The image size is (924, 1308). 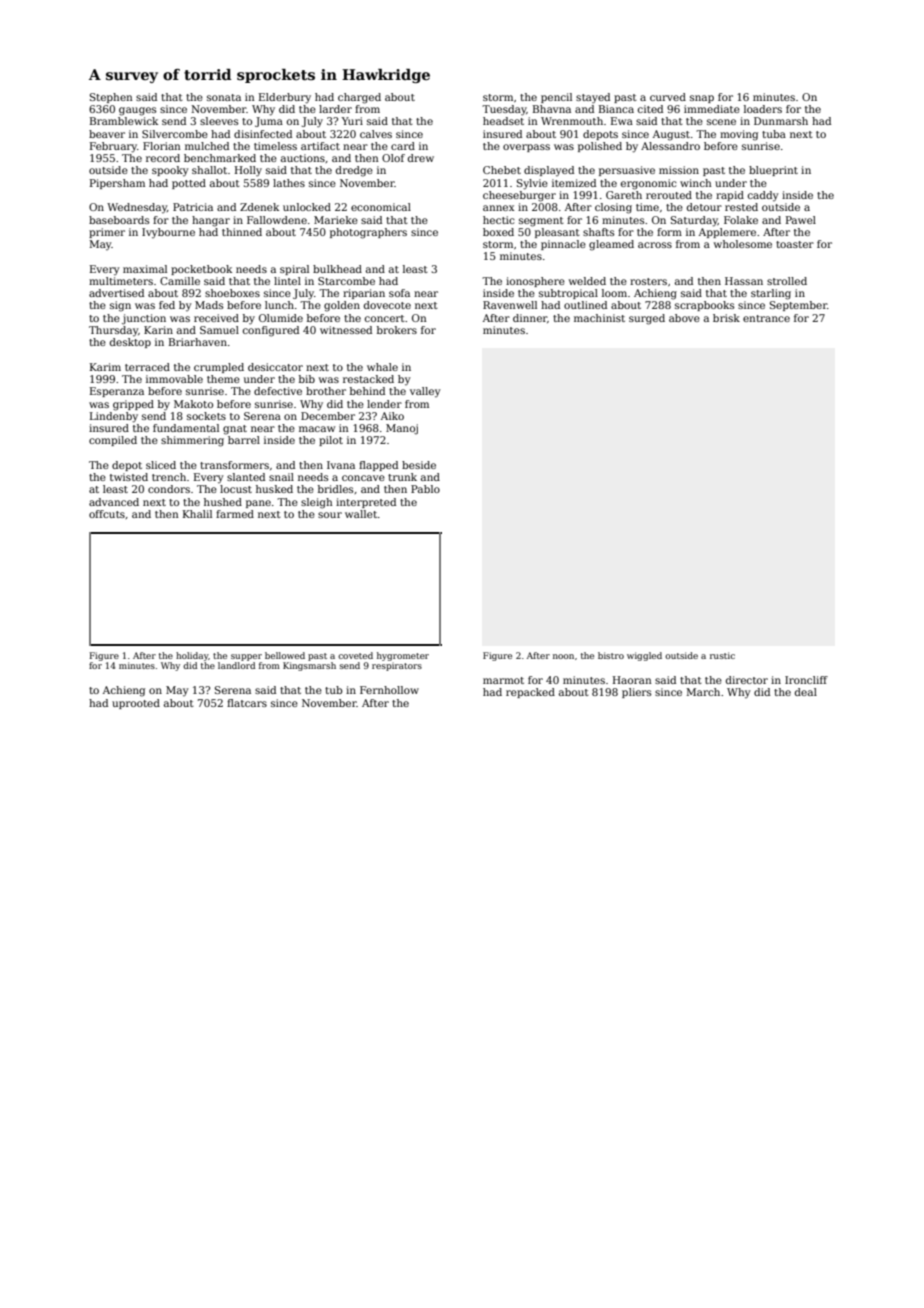 What do you see at coordinates (169, 489) in the screenshot?
I see `condors` at bounding box center [169, 489].
